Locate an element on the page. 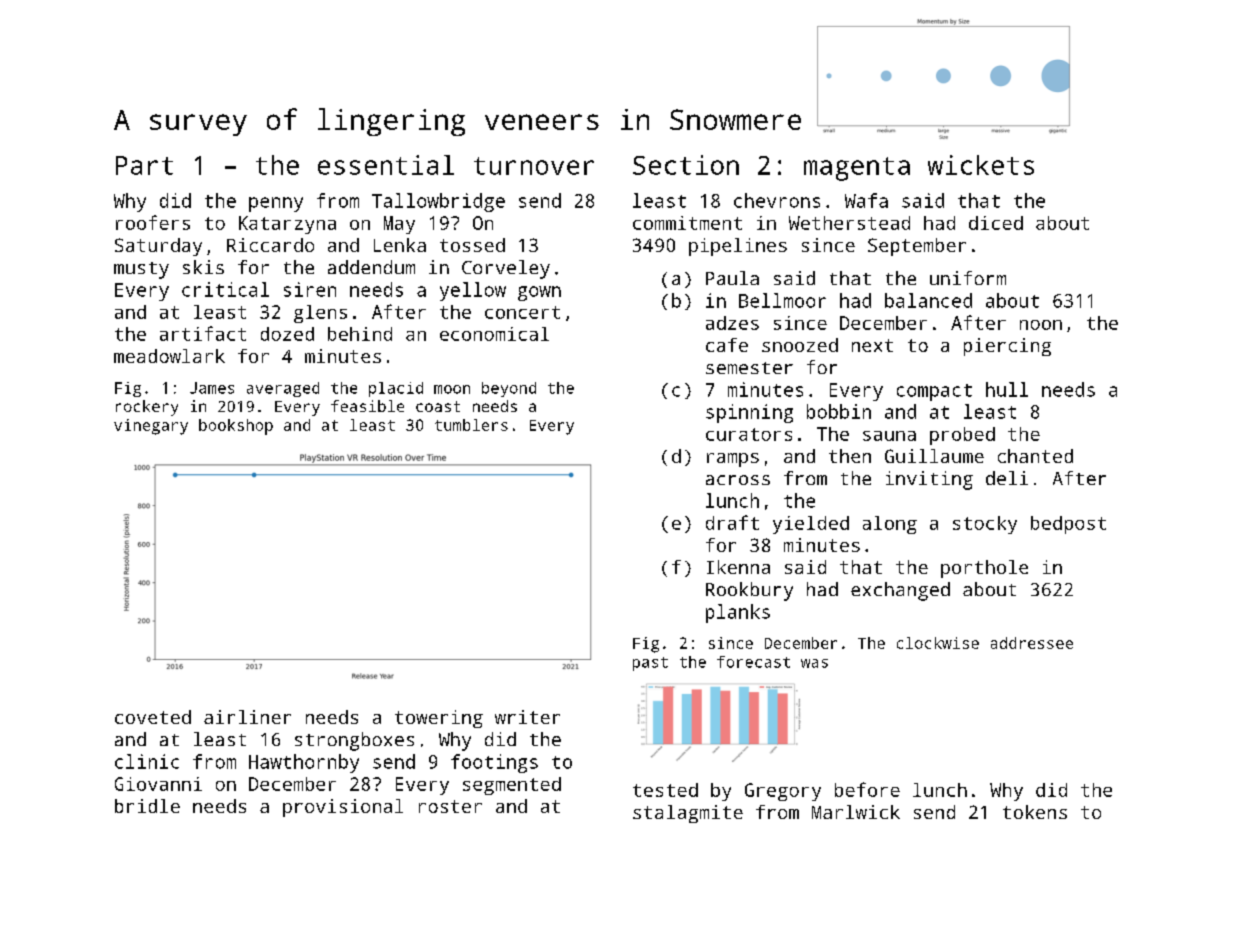  tumblers is located at coordinates (471, 425).
